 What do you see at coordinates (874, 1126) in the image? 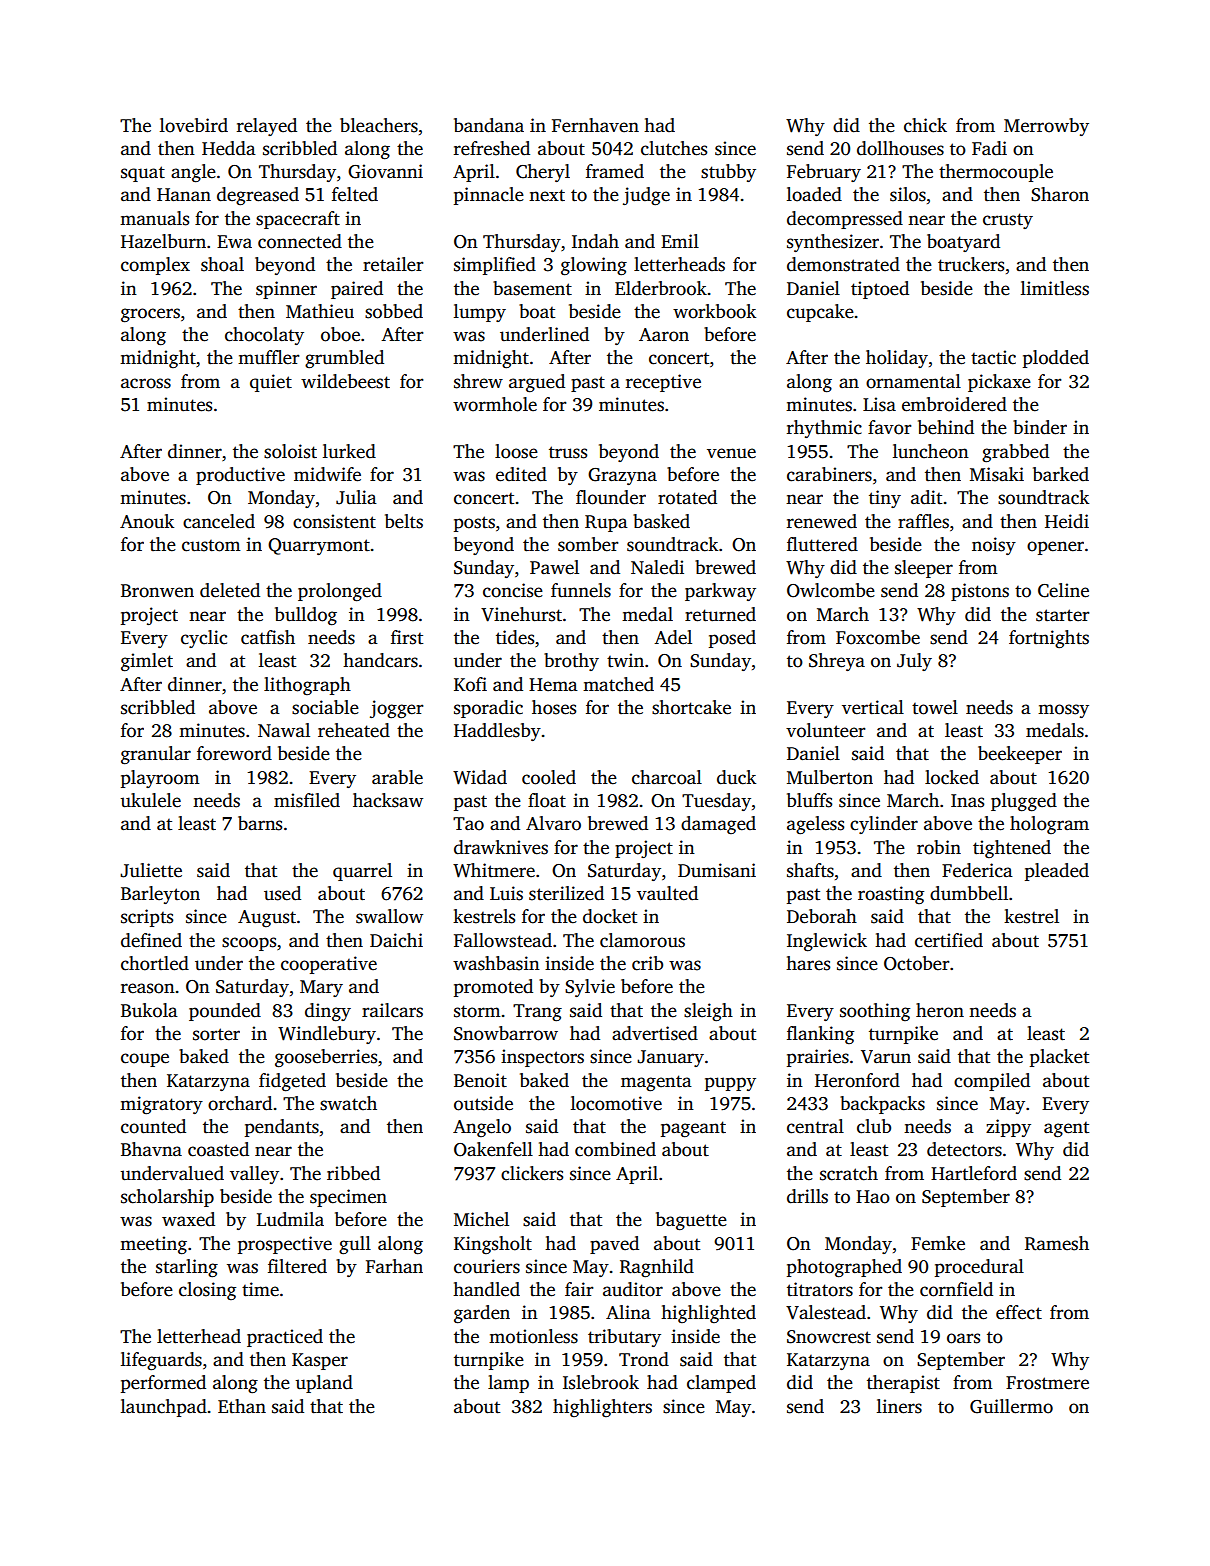
I see `club` at bounding box center [874, 1126].
